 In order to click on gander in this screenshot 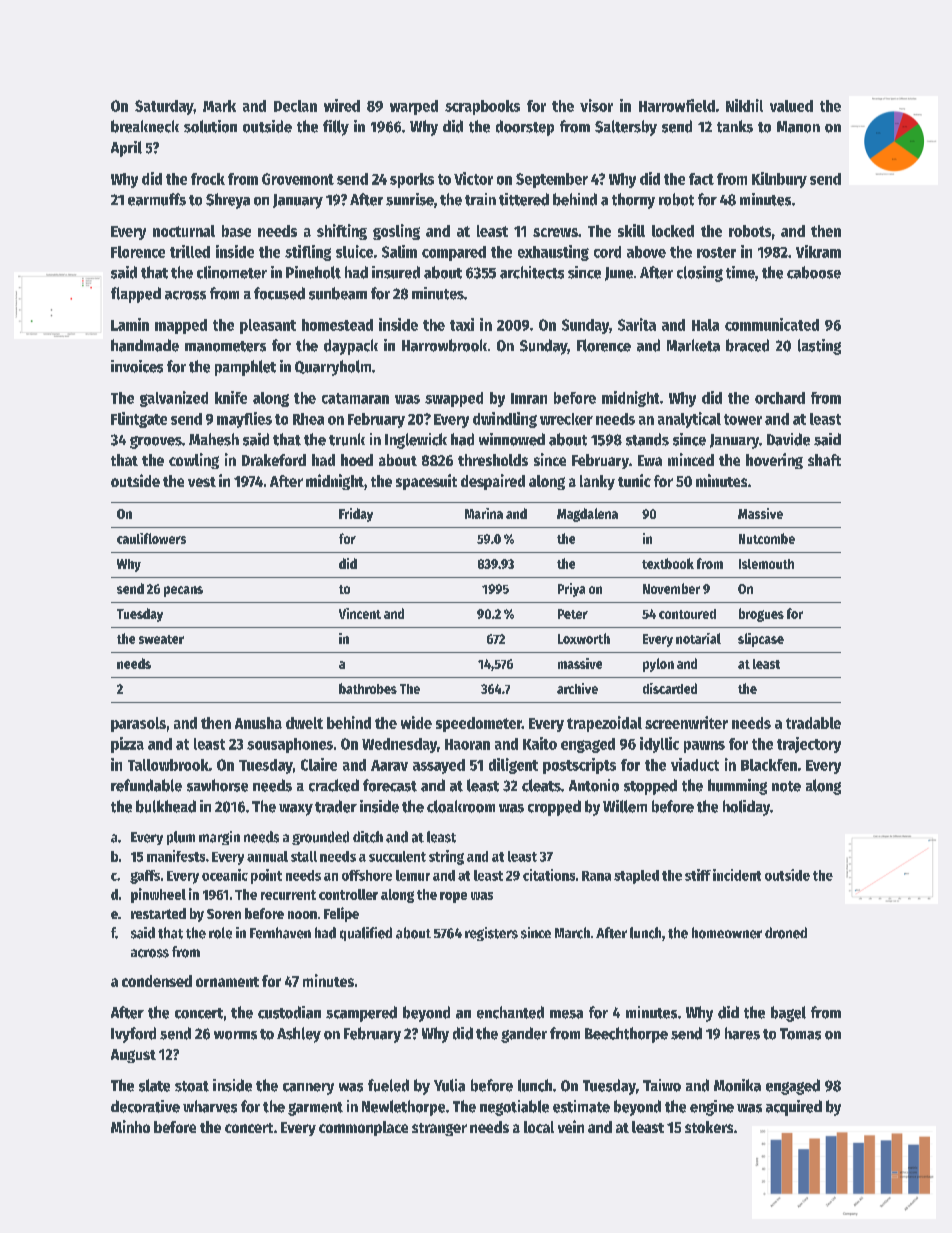, I will do `click(524, 1035)`.
